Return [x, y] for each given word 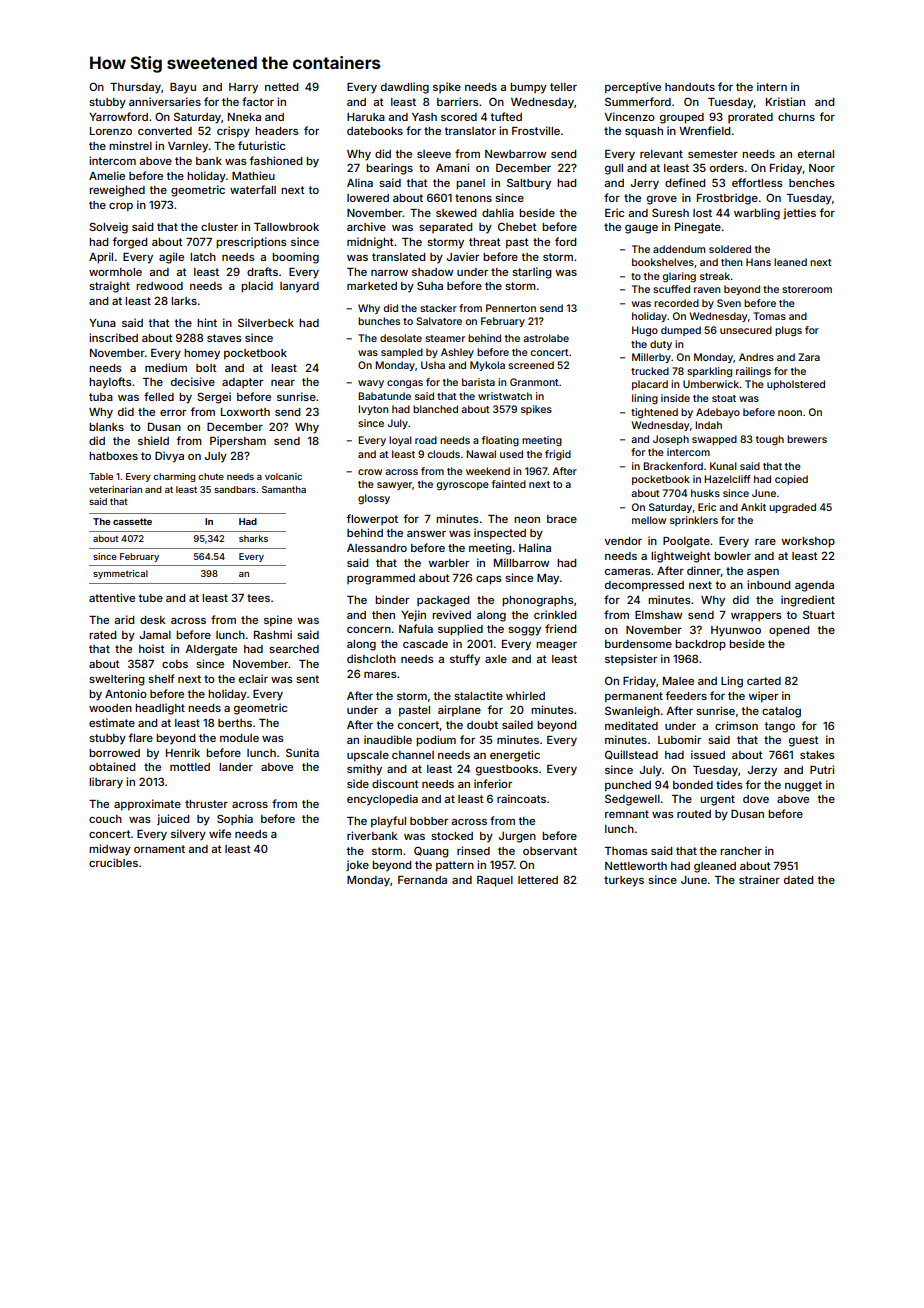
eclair [253, 678]
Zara [809, 357]
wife [220, 833]
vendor [623, 541]
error [173, 413]
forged [130, 243]
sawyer [395, 486]
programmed [381, 579]
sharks [253, 538]
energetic [515, 756]
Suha [430, 285]
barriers [457, 101]
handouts [690, 87]
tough [770, 440]
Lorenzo [111, 131]
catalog [781, 712]
